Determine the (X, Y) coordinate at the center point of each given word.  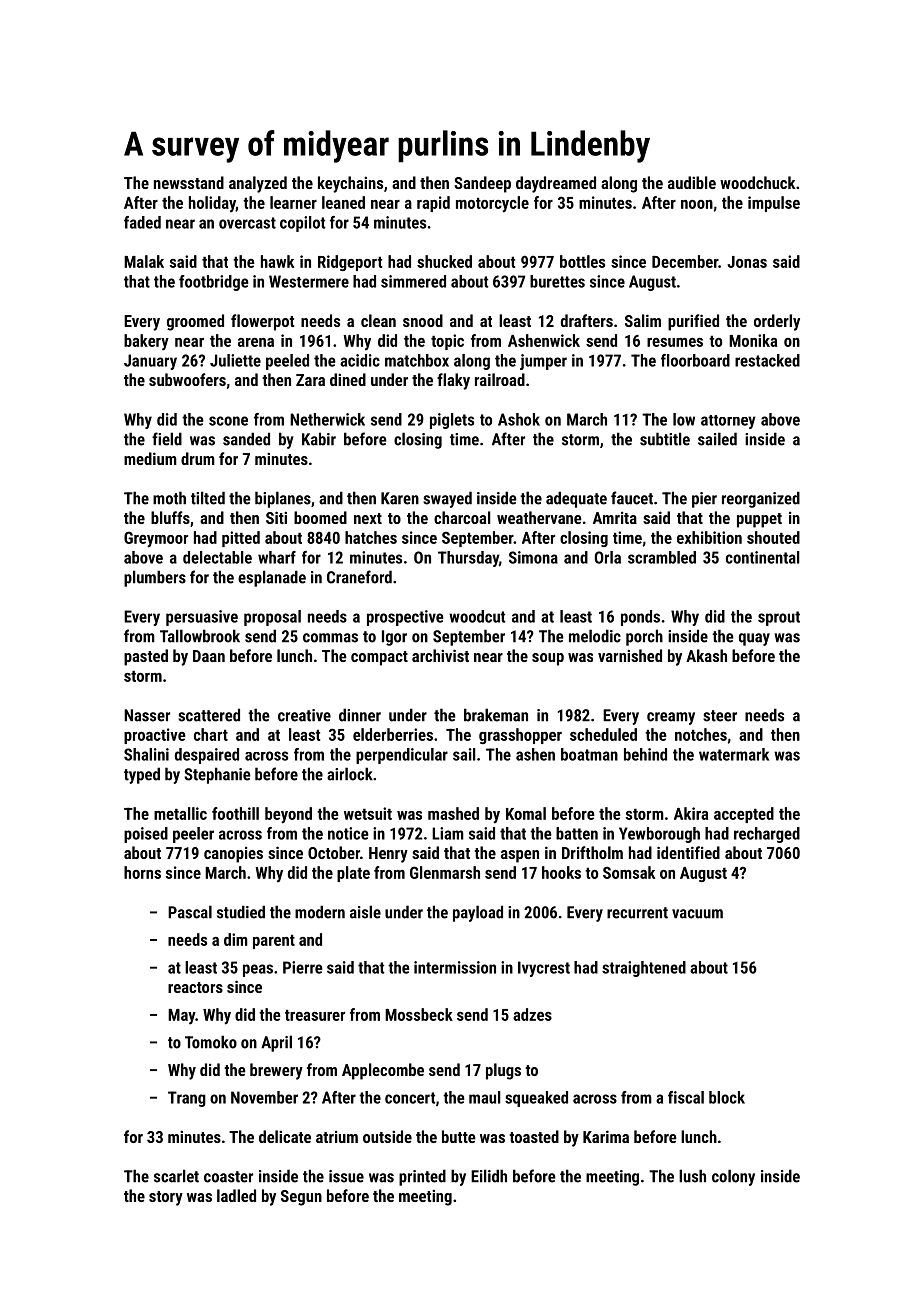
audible (692, 182)
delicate (285, 1136)
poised (146, 835)
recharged (767, 835)
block (727, 1097)
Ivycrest (544, 969)
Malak (144, 261)
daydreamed (556, 184)
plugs (503, 1071)
